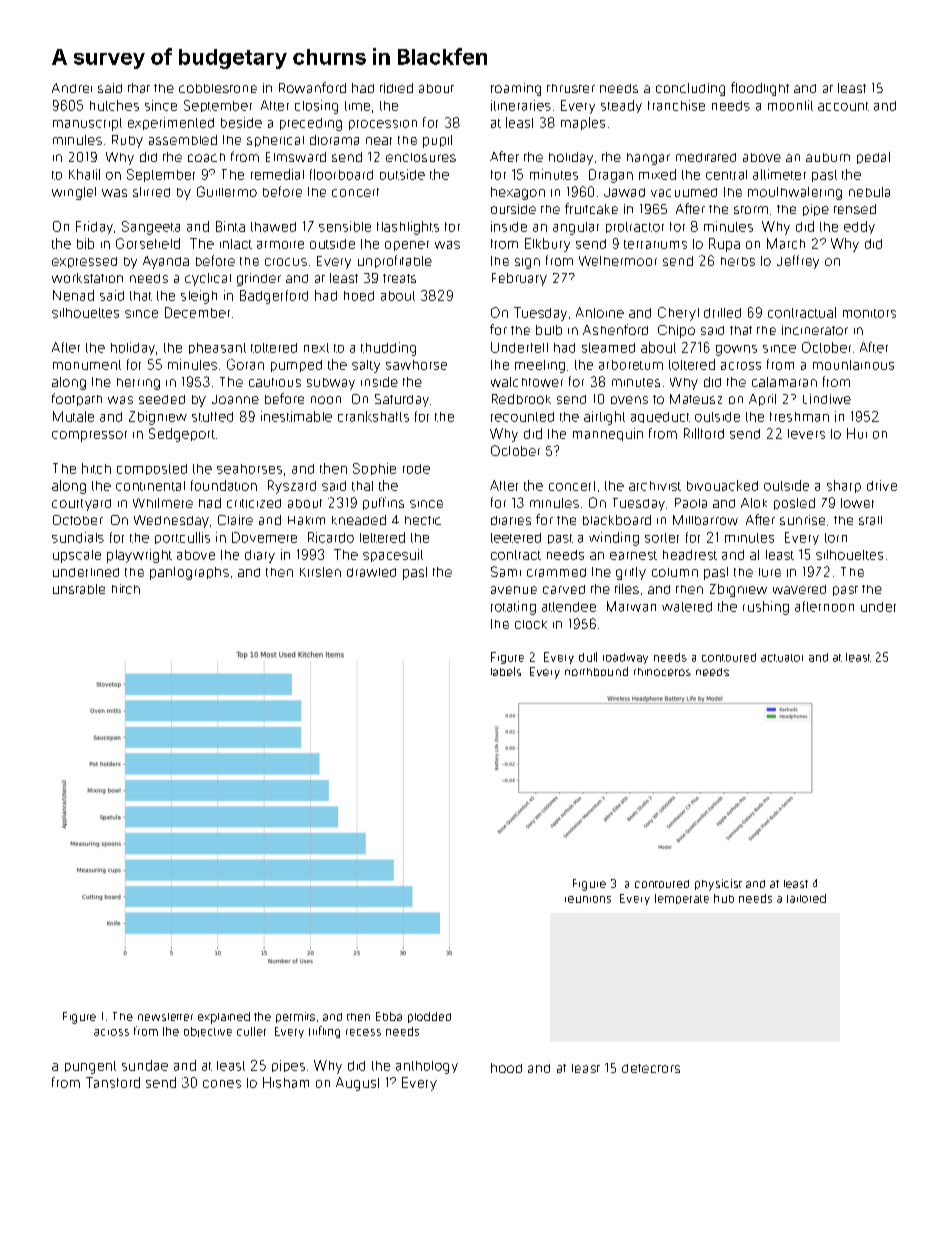 This screenshot has height=1233, width=952. What do you see at coordinates (782, 658) in the screenshot?
I see `actuator` at bounding box center [782, 658].
